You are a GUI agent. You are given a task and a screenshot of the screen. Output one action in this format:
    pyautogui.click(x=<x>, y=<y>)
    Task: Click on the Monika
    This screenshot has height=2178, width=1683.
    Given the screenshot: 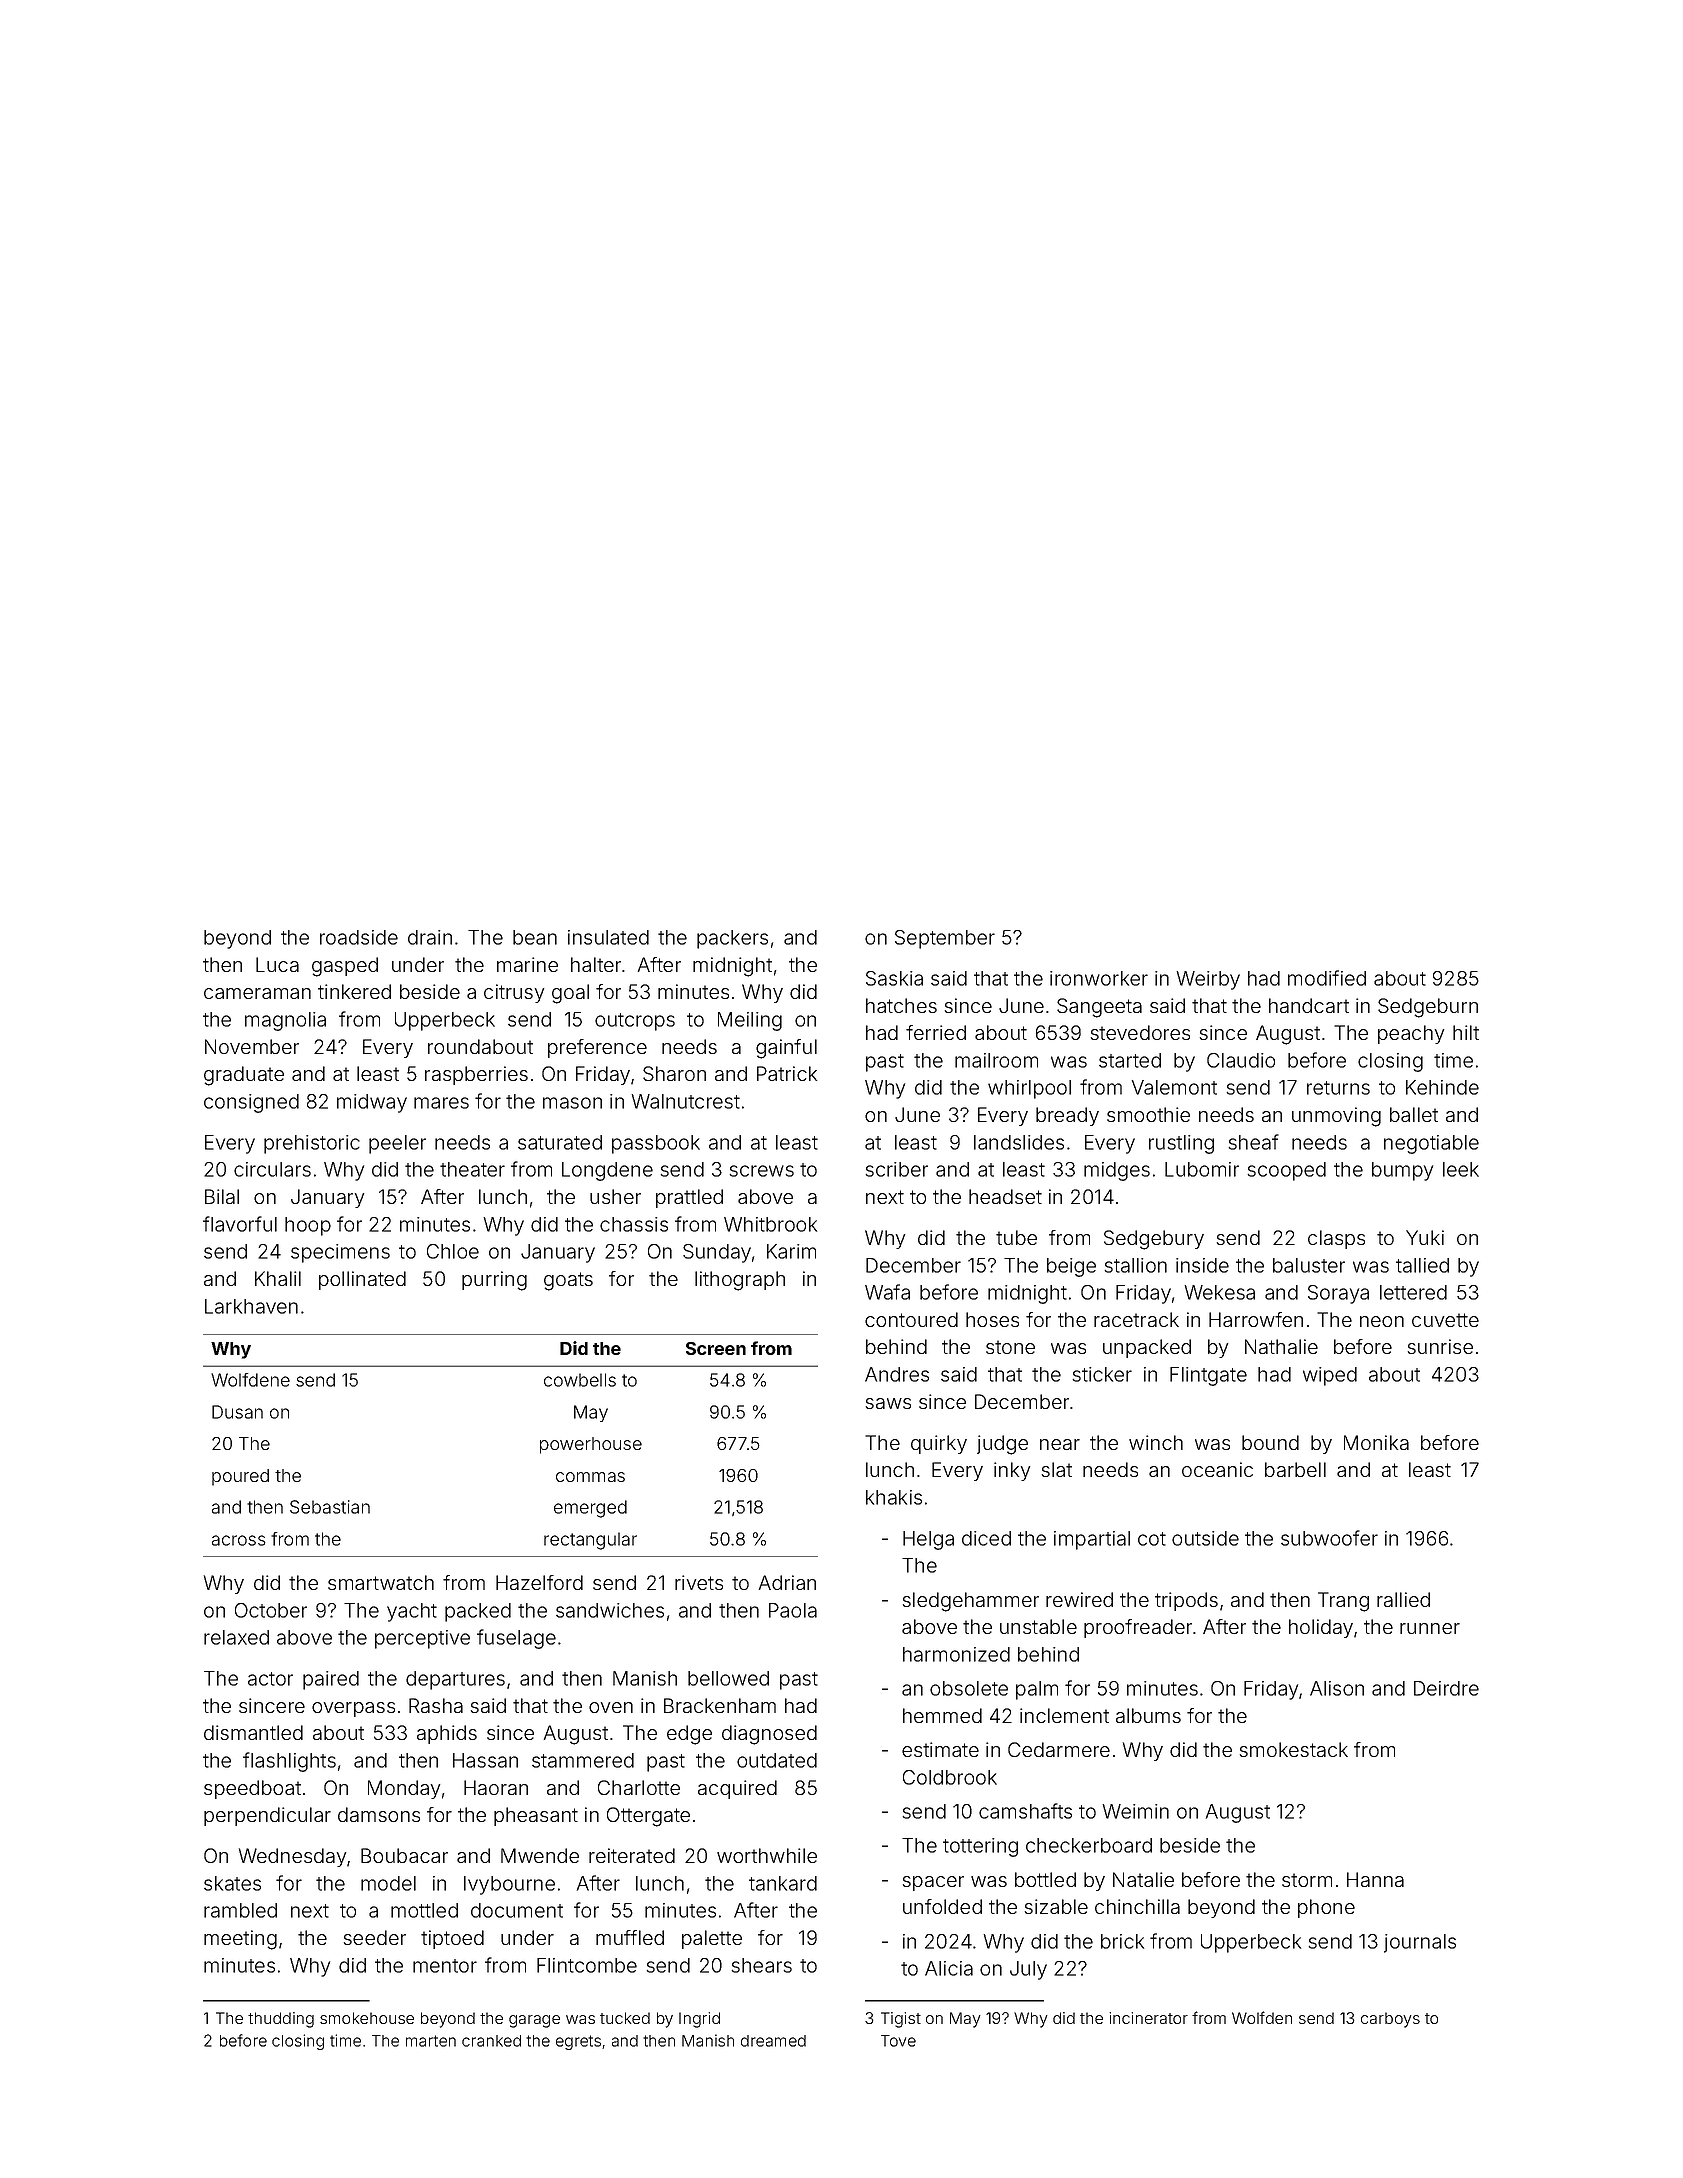 What is the action you would take?
    pyautogui.click(x=1376, y=1442)
